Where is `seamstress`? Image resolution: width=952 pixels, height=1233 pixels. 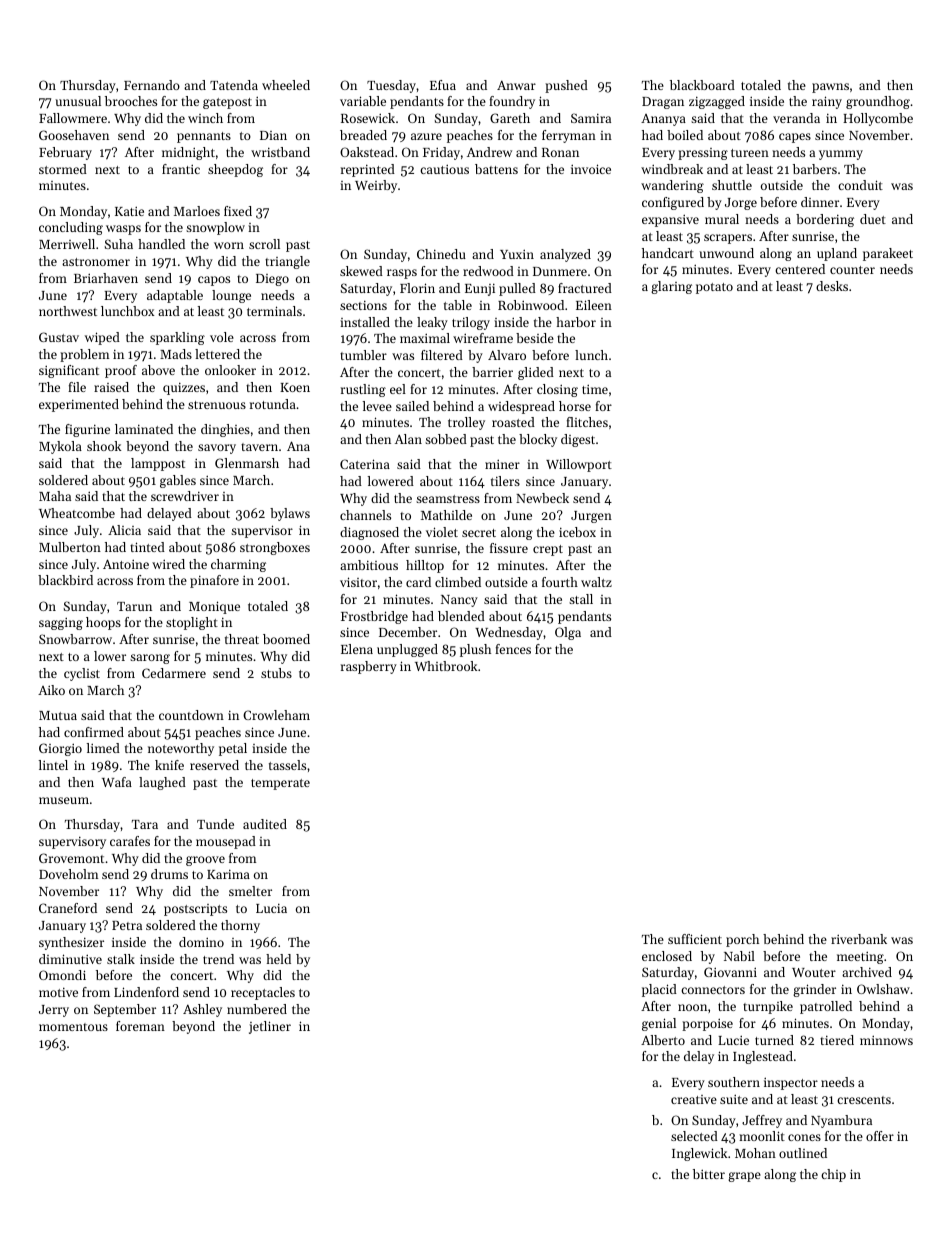
seamstress is located at coordinates (448, 499).
